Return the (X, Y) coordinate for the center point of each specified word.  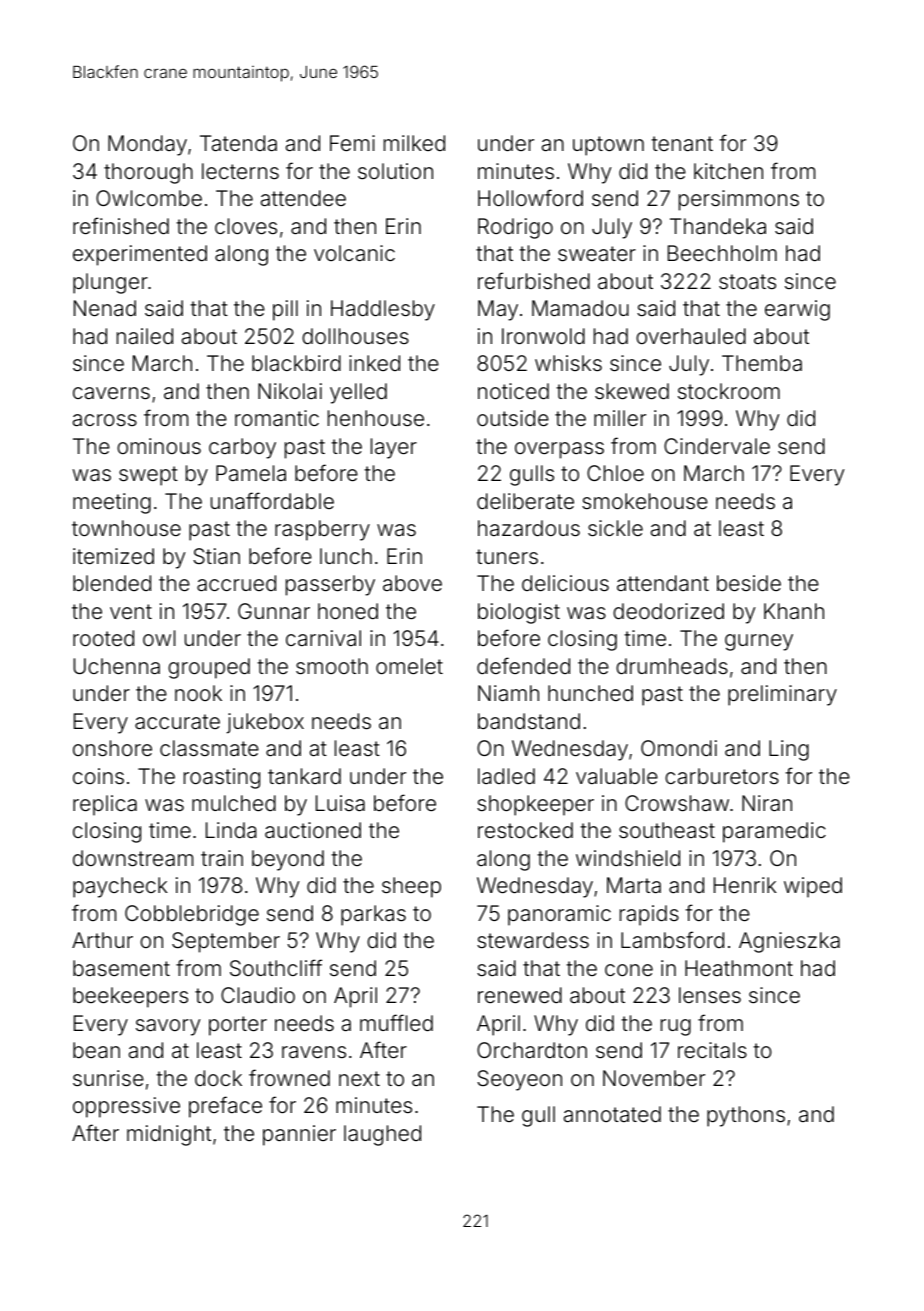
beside (749, 583)
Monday (147, 145)
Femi (352, 143)
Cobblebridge (192, 915)
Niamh (508, 693)
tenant (682, 143)
